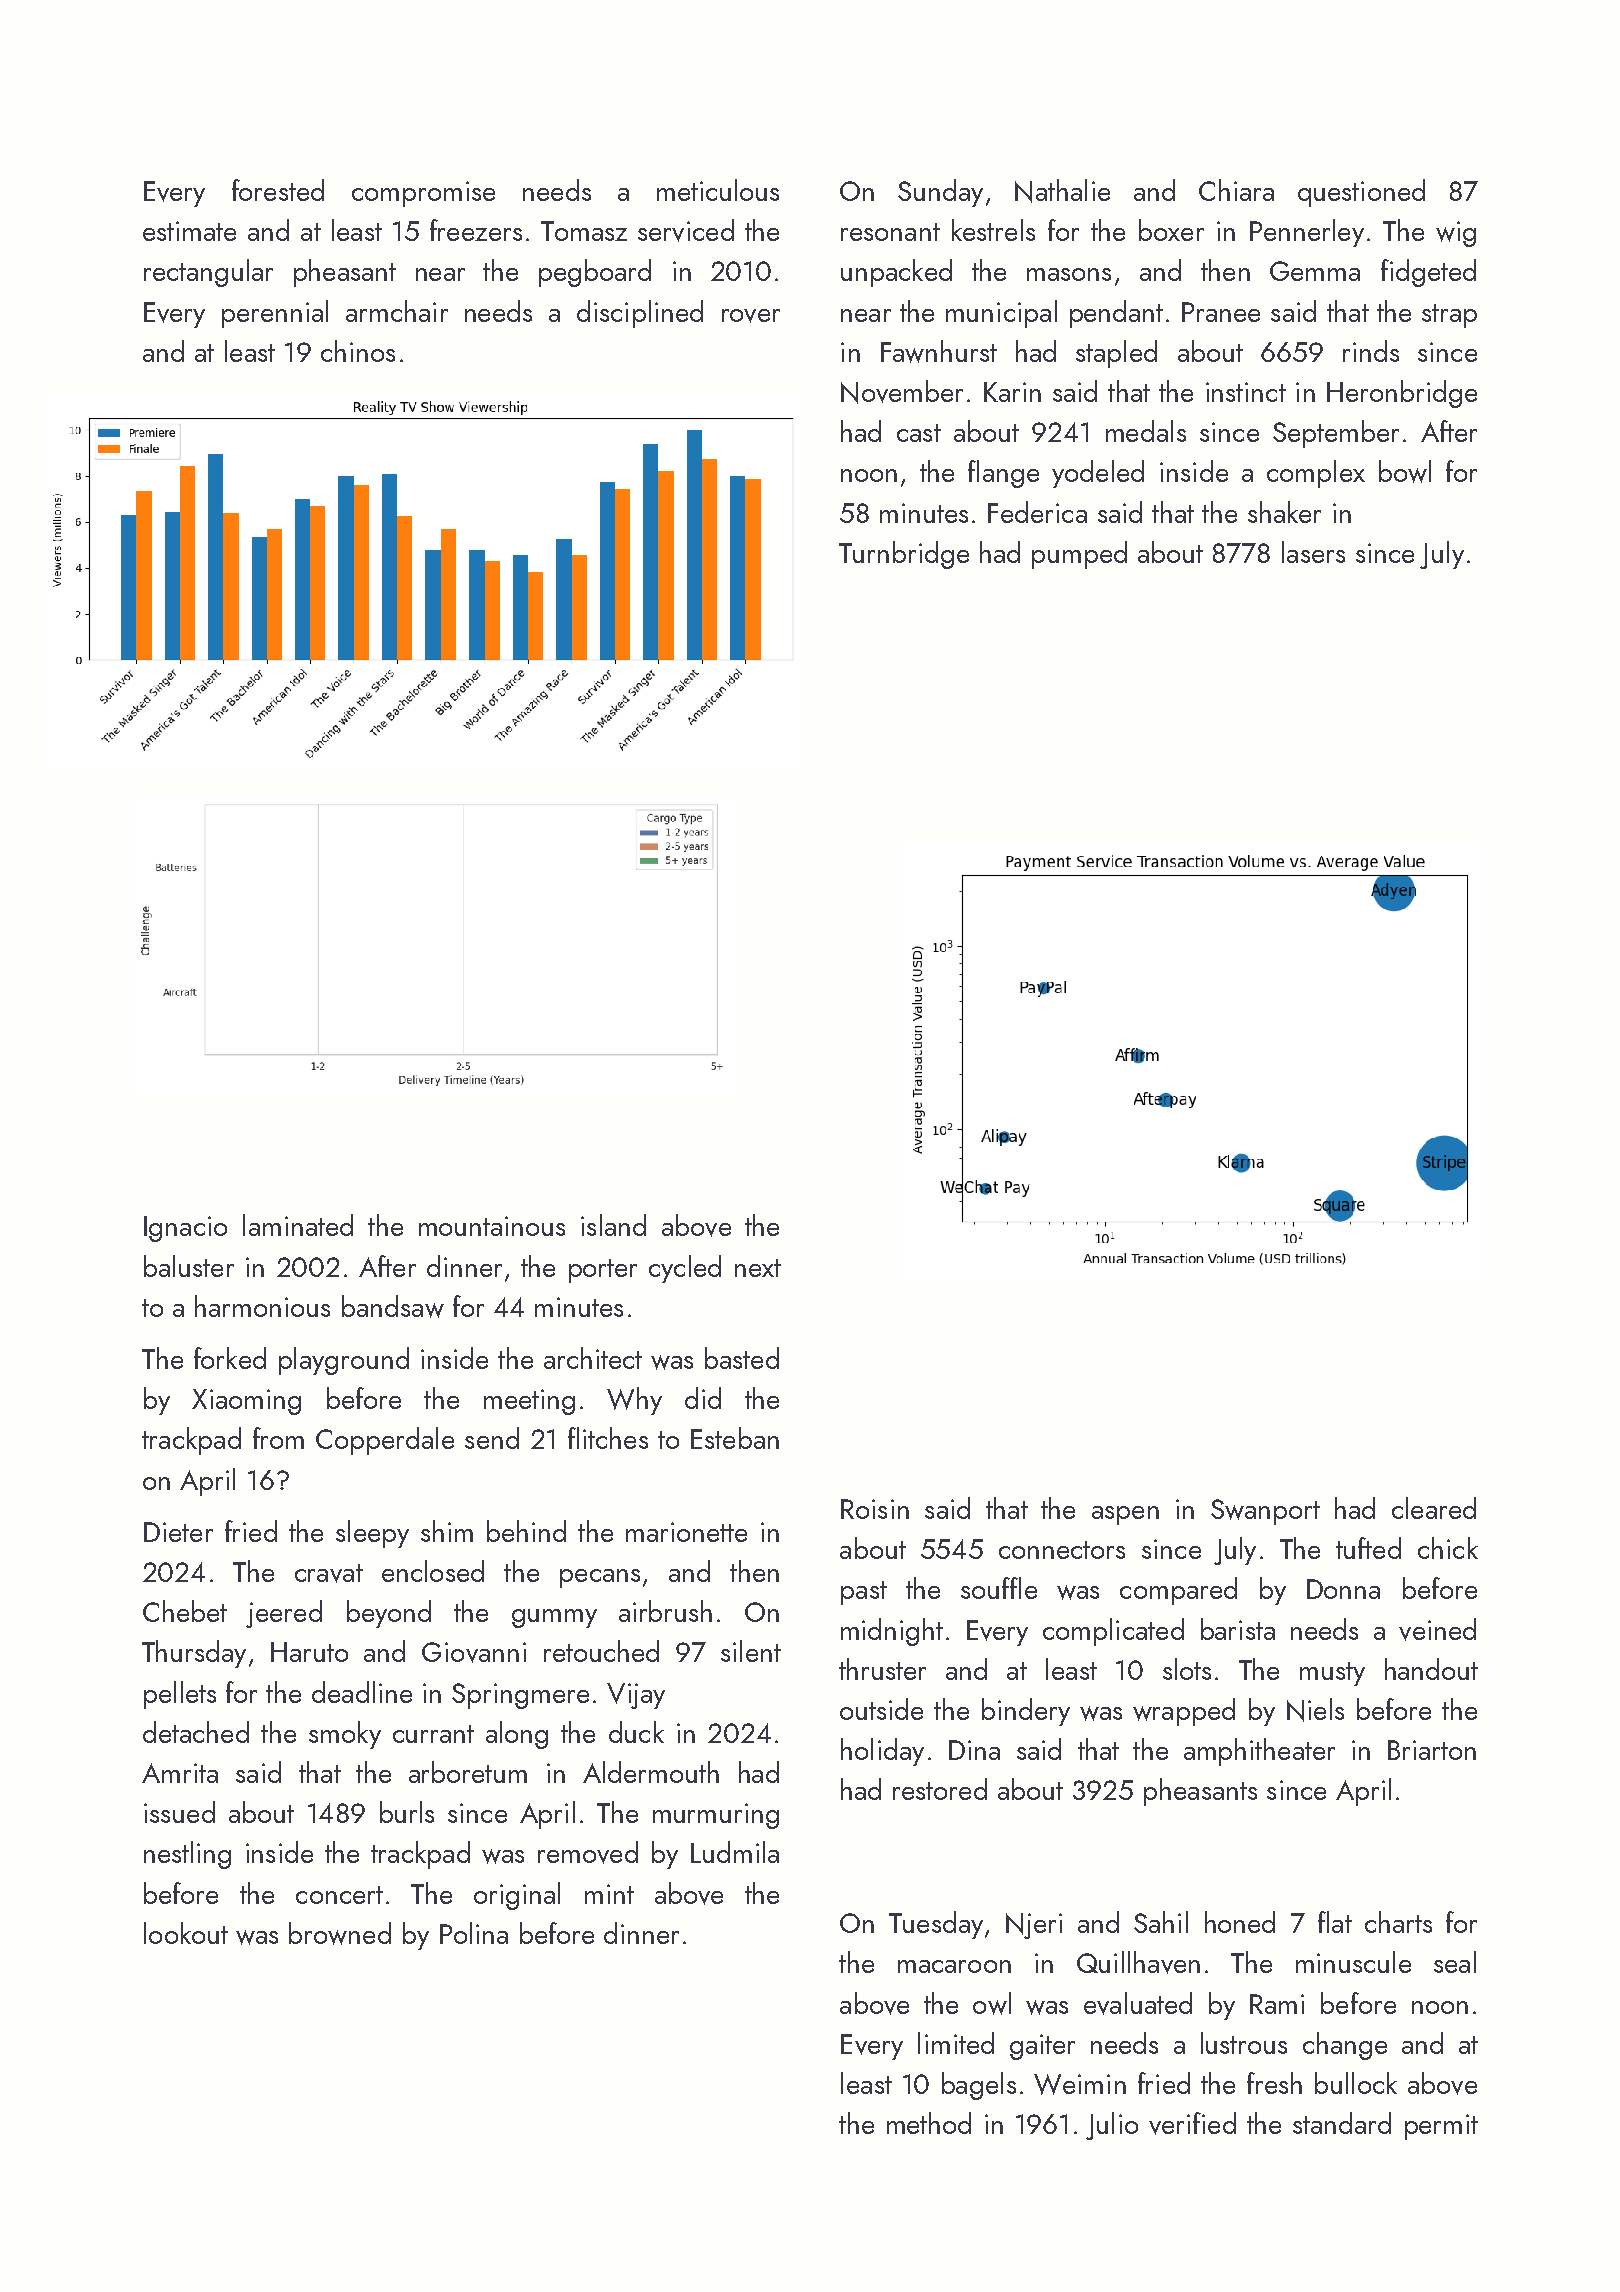 The width and height of the screenshot is (1620, 2292). Describe the element at coordinates (584, 231) in the screenshot. I see `Tomasz` at that location.
